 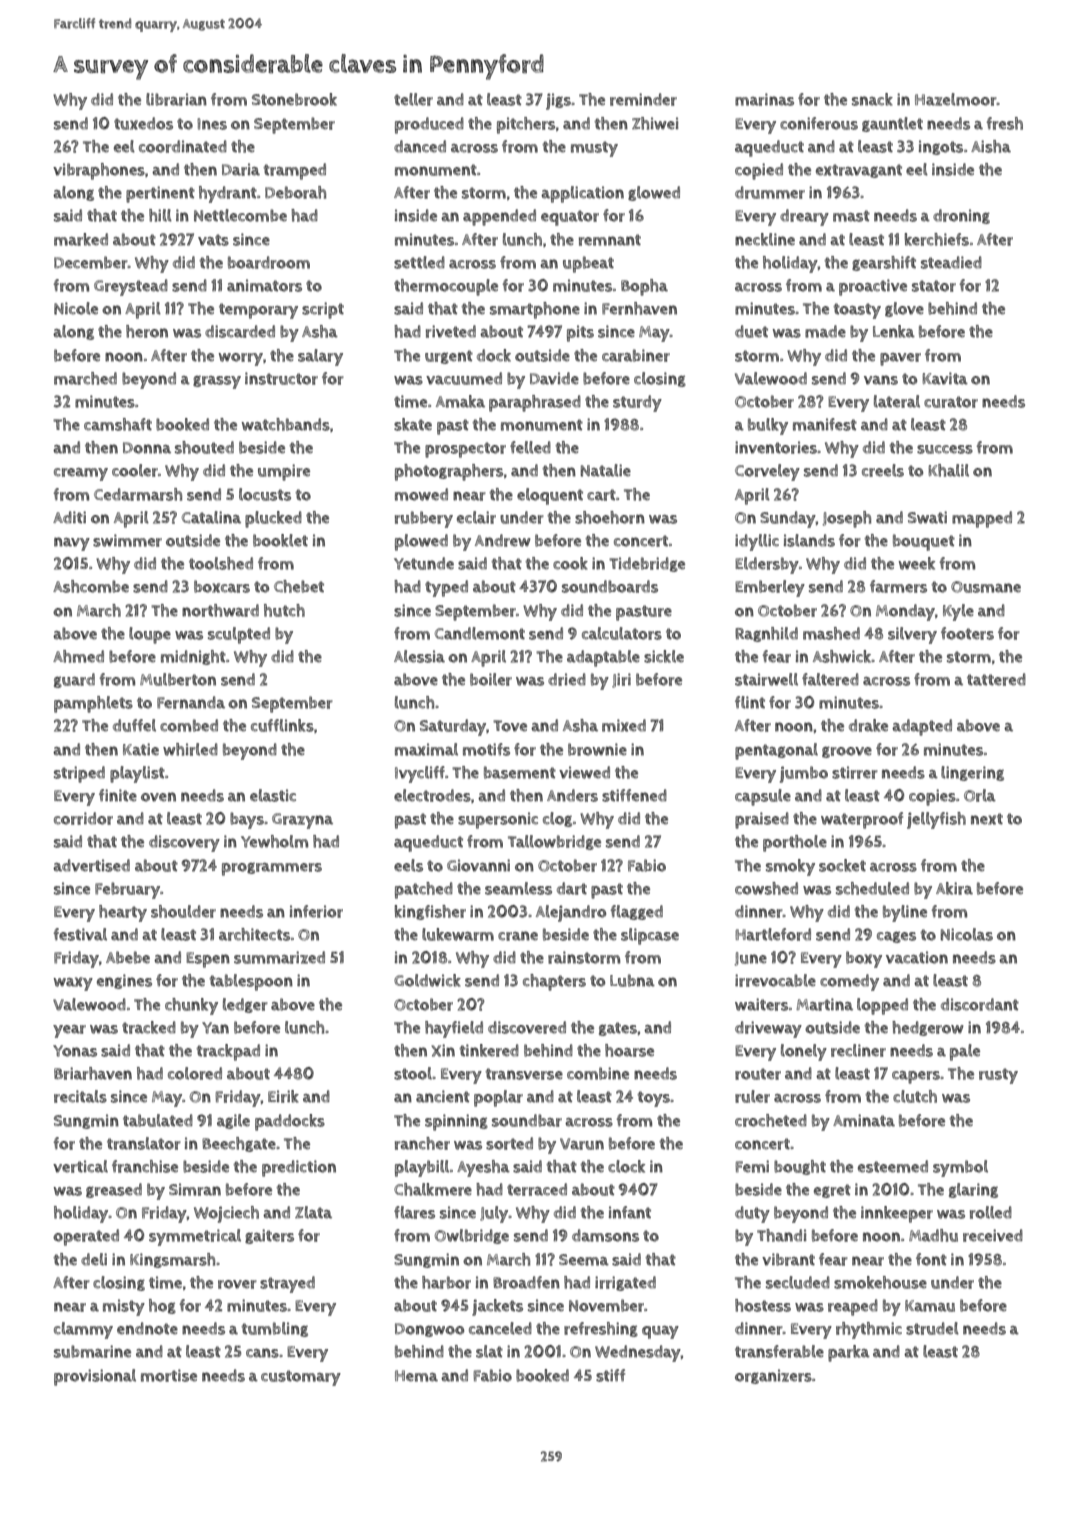 What do you see at coordinates (419, 656) in the screenshot?
I see `Alessia` at bounding box center [419, 656].
